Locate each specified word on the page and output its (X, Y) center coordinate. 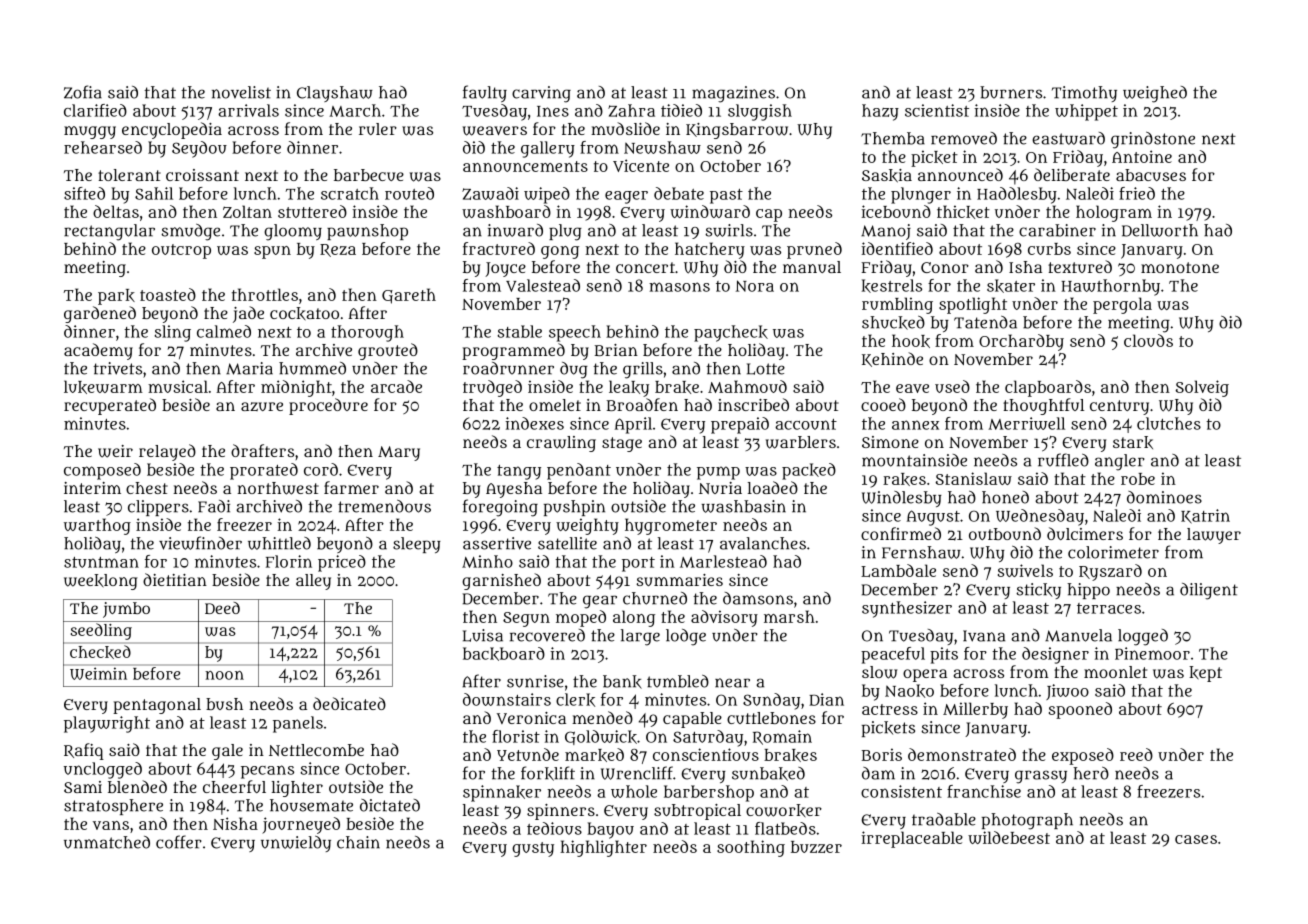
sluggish (760, 112)
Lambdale (898, 570)
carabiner (1057, 230)
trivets (117, 368)
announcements (525, 166)
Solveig (1202, 388)
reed (1136, 754)
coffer (179, 842)
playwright (107, 724)
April (633, 425)
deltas (116, 211)
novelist (241, 92)
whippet (1086, 112)
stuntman (101, 562)
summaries (679, 580)
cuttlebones (771, 718)
